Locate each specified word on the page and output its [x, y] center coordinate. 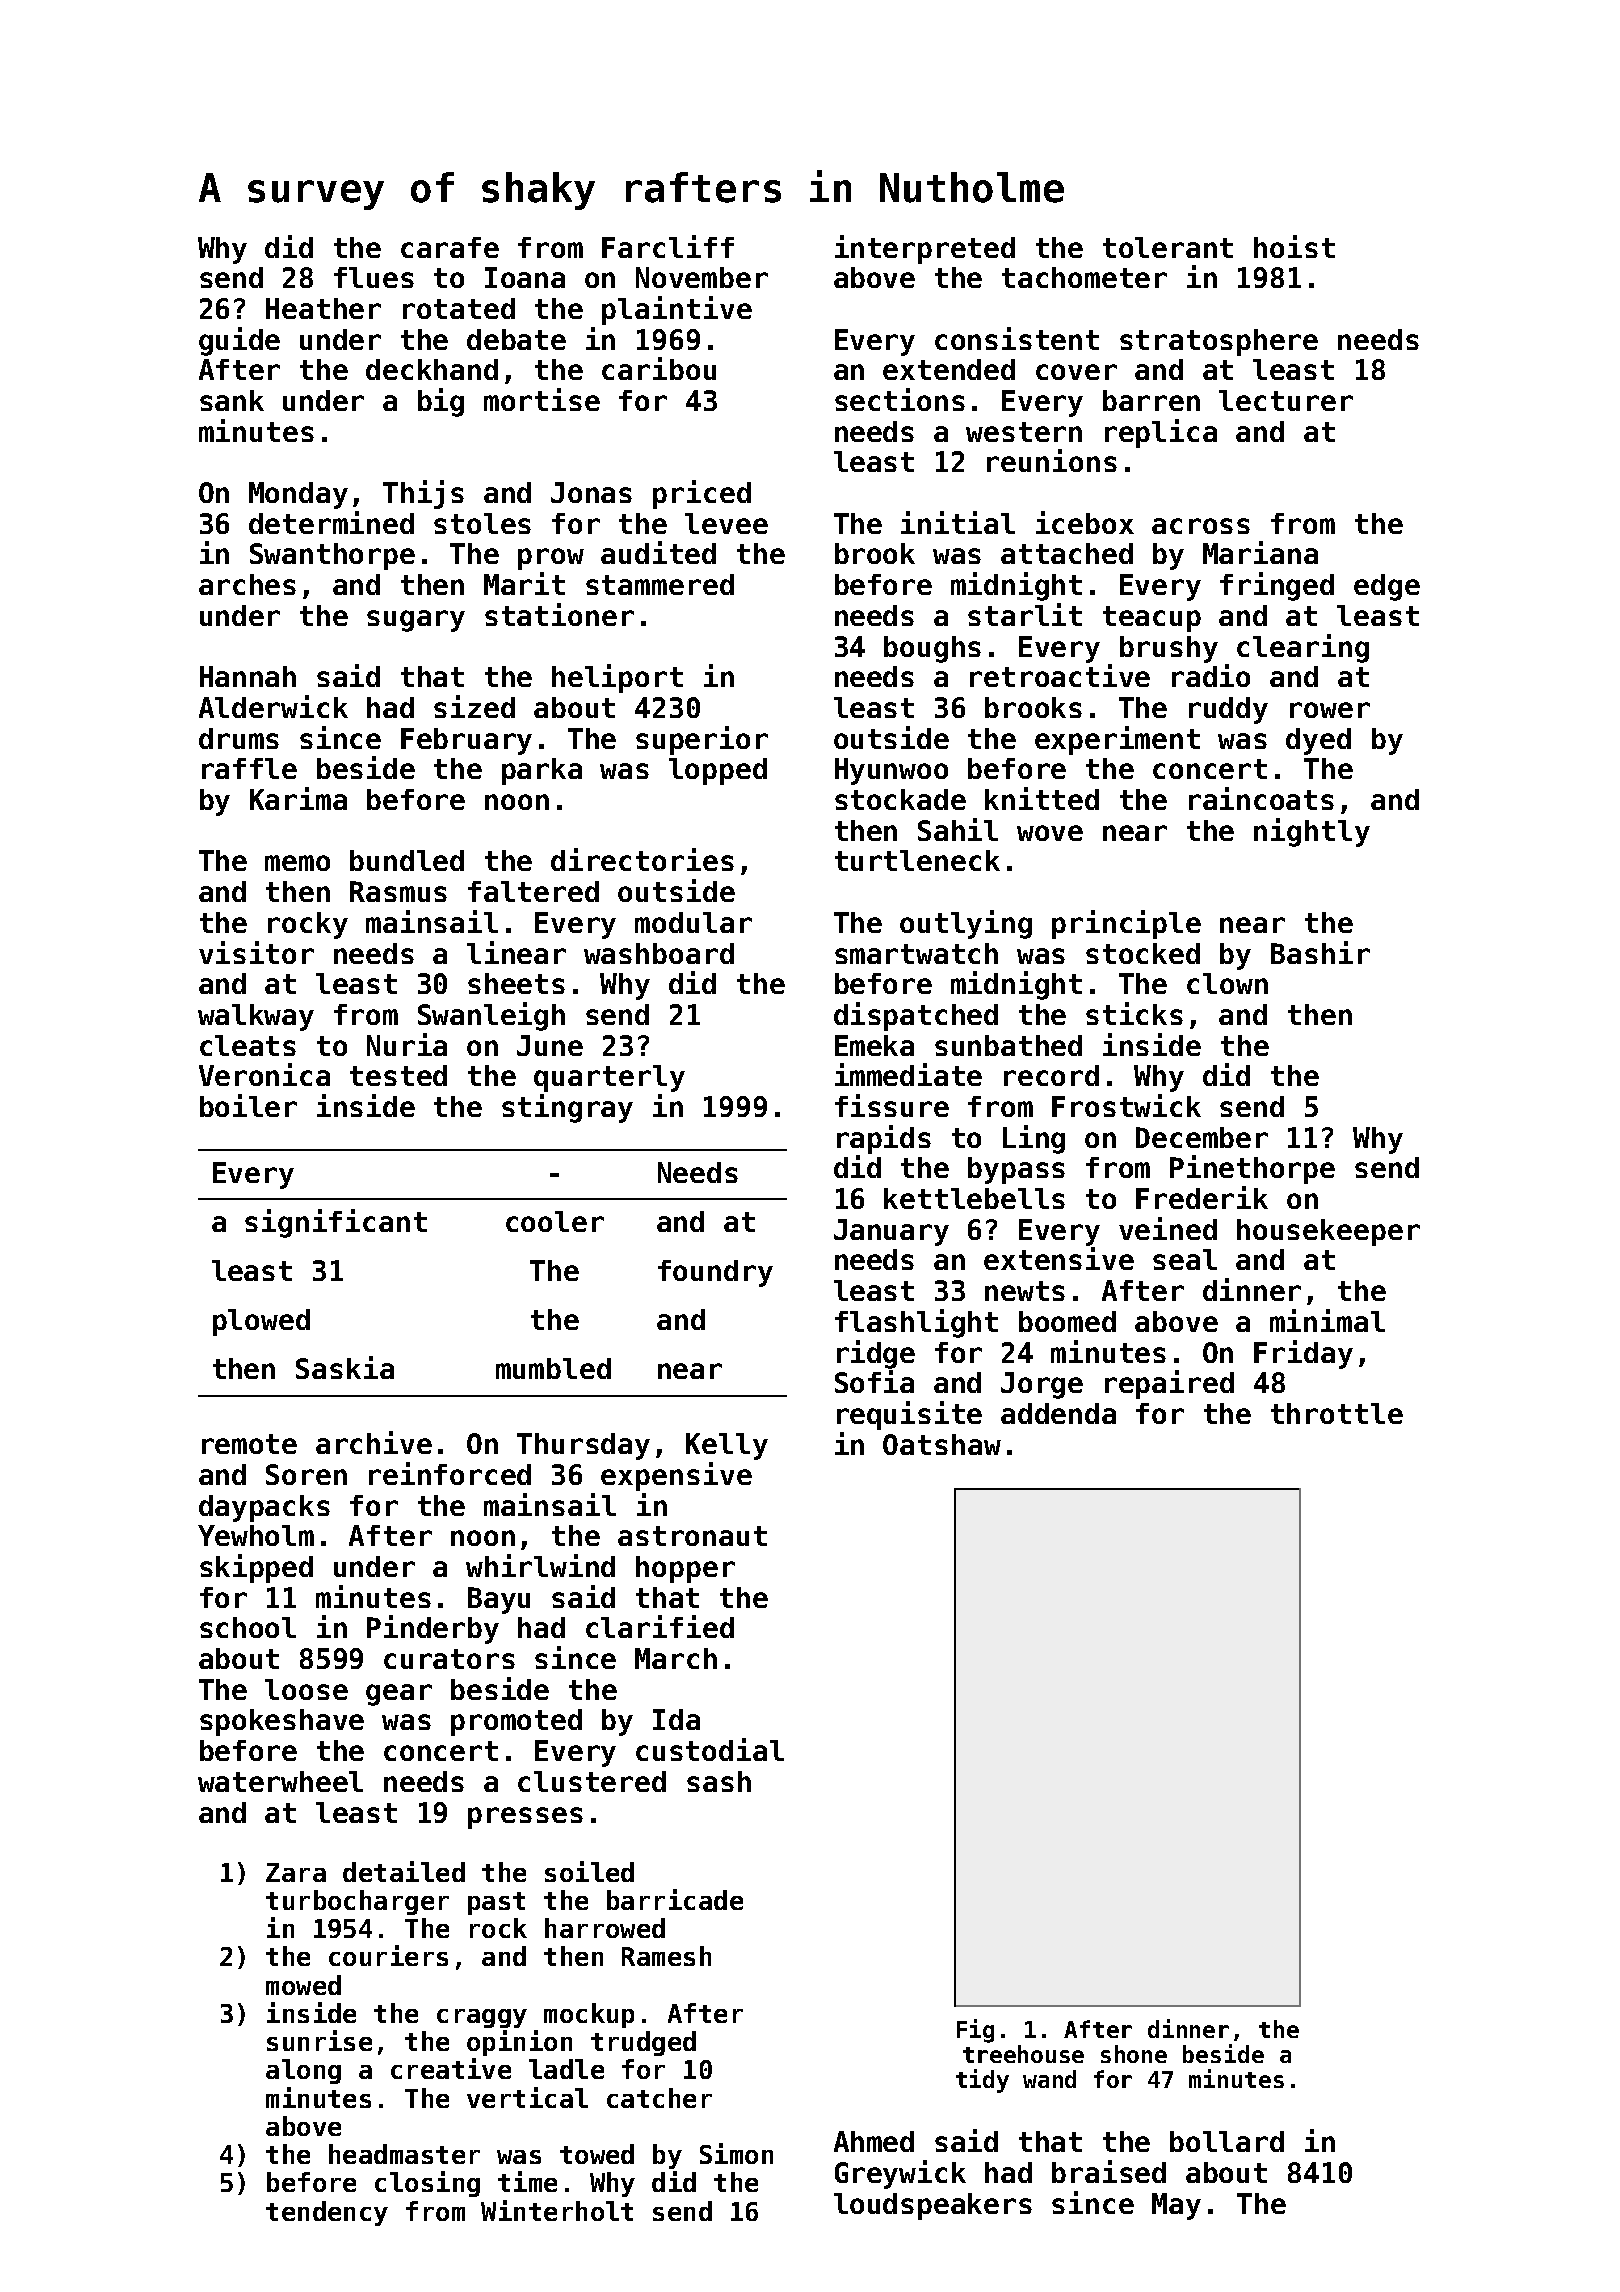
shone [1134, 2054]
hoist [1294, 246]
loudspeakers [933, 2206]
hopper [685, 1569]
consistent [1017, 338]
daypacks [264, 1508]
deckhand [432, 369]
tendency [327, 2213]
